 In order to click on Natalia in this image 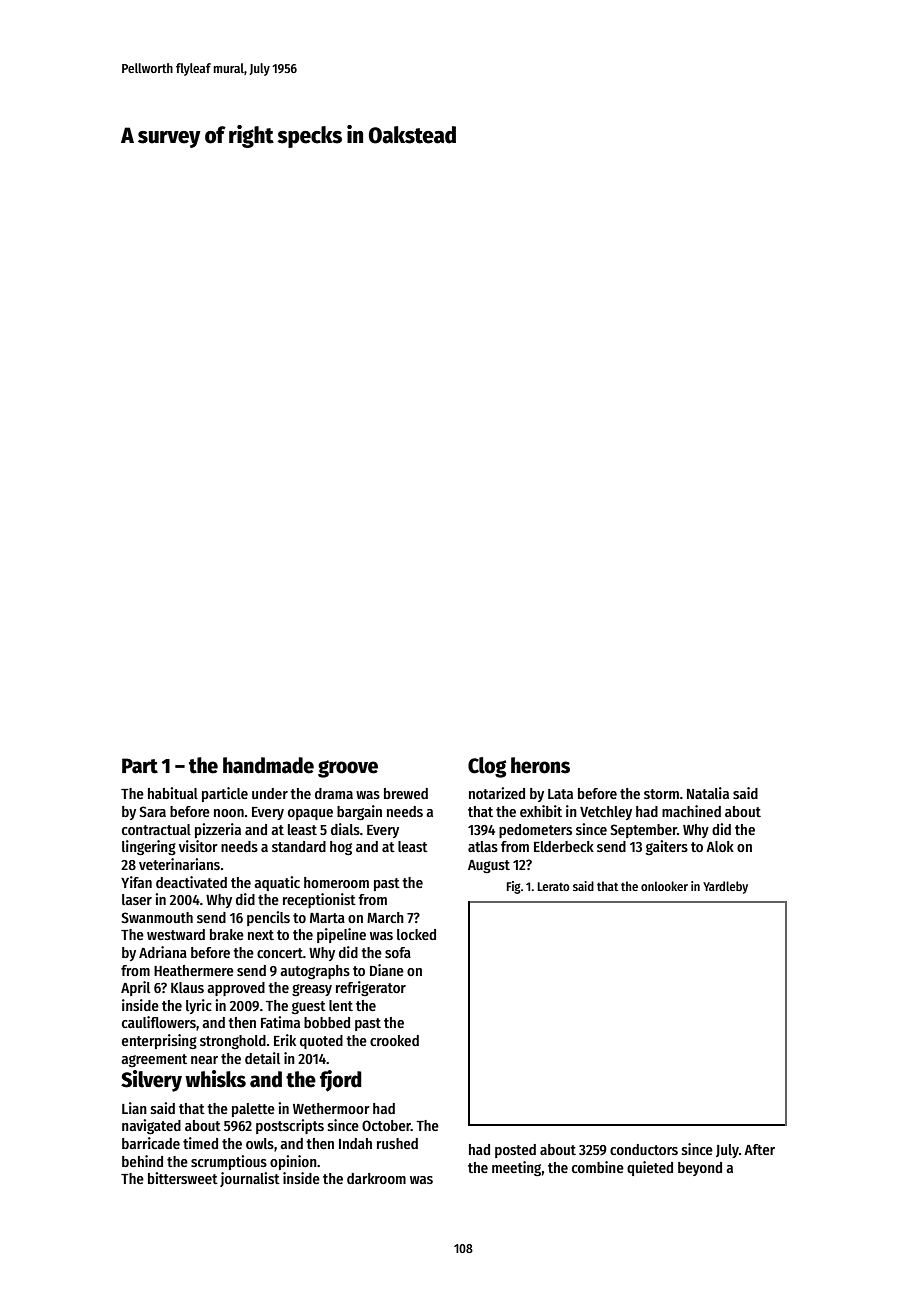, I will do `click(708, 793)`.
